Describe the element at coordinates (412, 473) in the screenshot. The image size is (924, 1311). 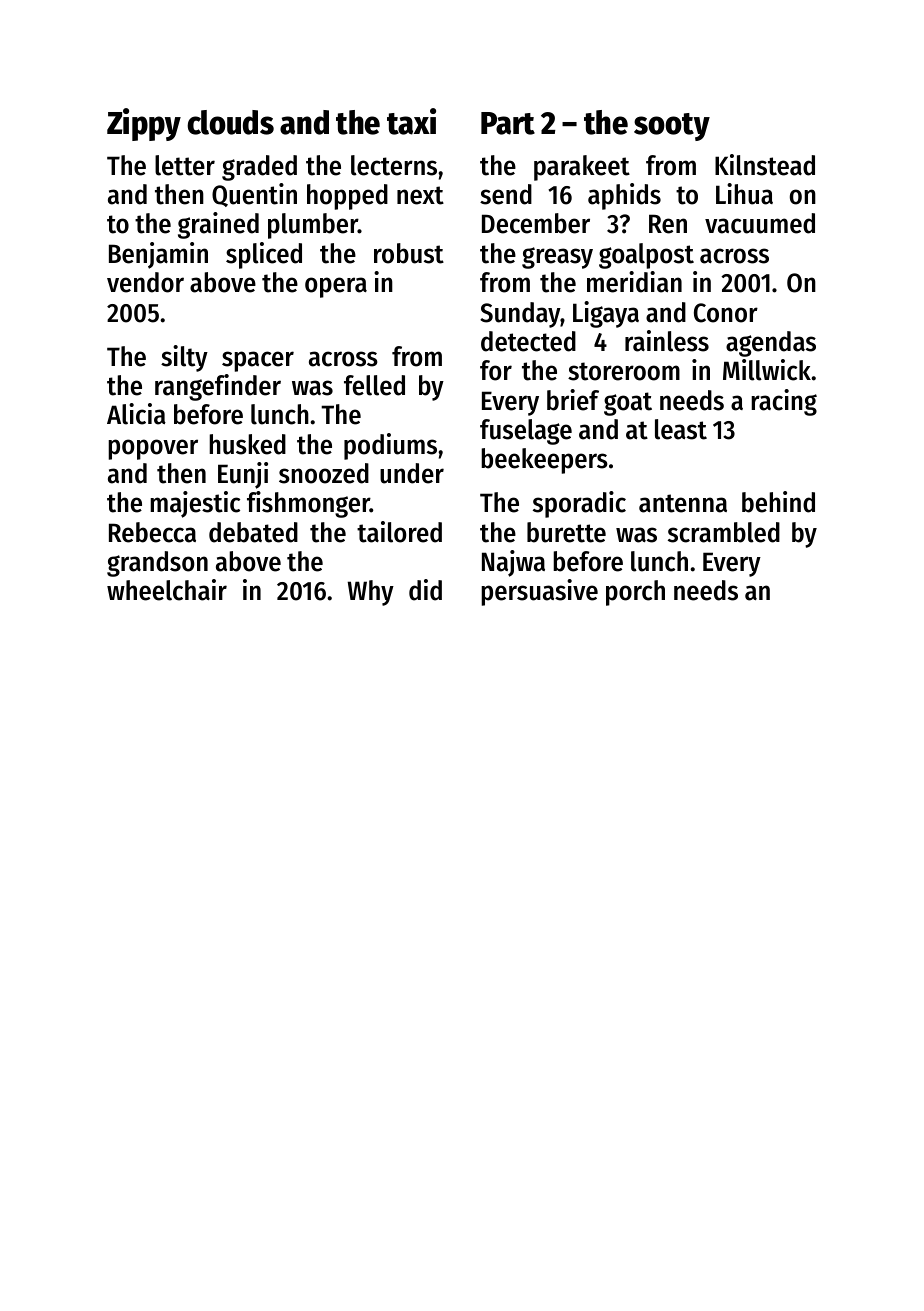
I see `under` at that location.
